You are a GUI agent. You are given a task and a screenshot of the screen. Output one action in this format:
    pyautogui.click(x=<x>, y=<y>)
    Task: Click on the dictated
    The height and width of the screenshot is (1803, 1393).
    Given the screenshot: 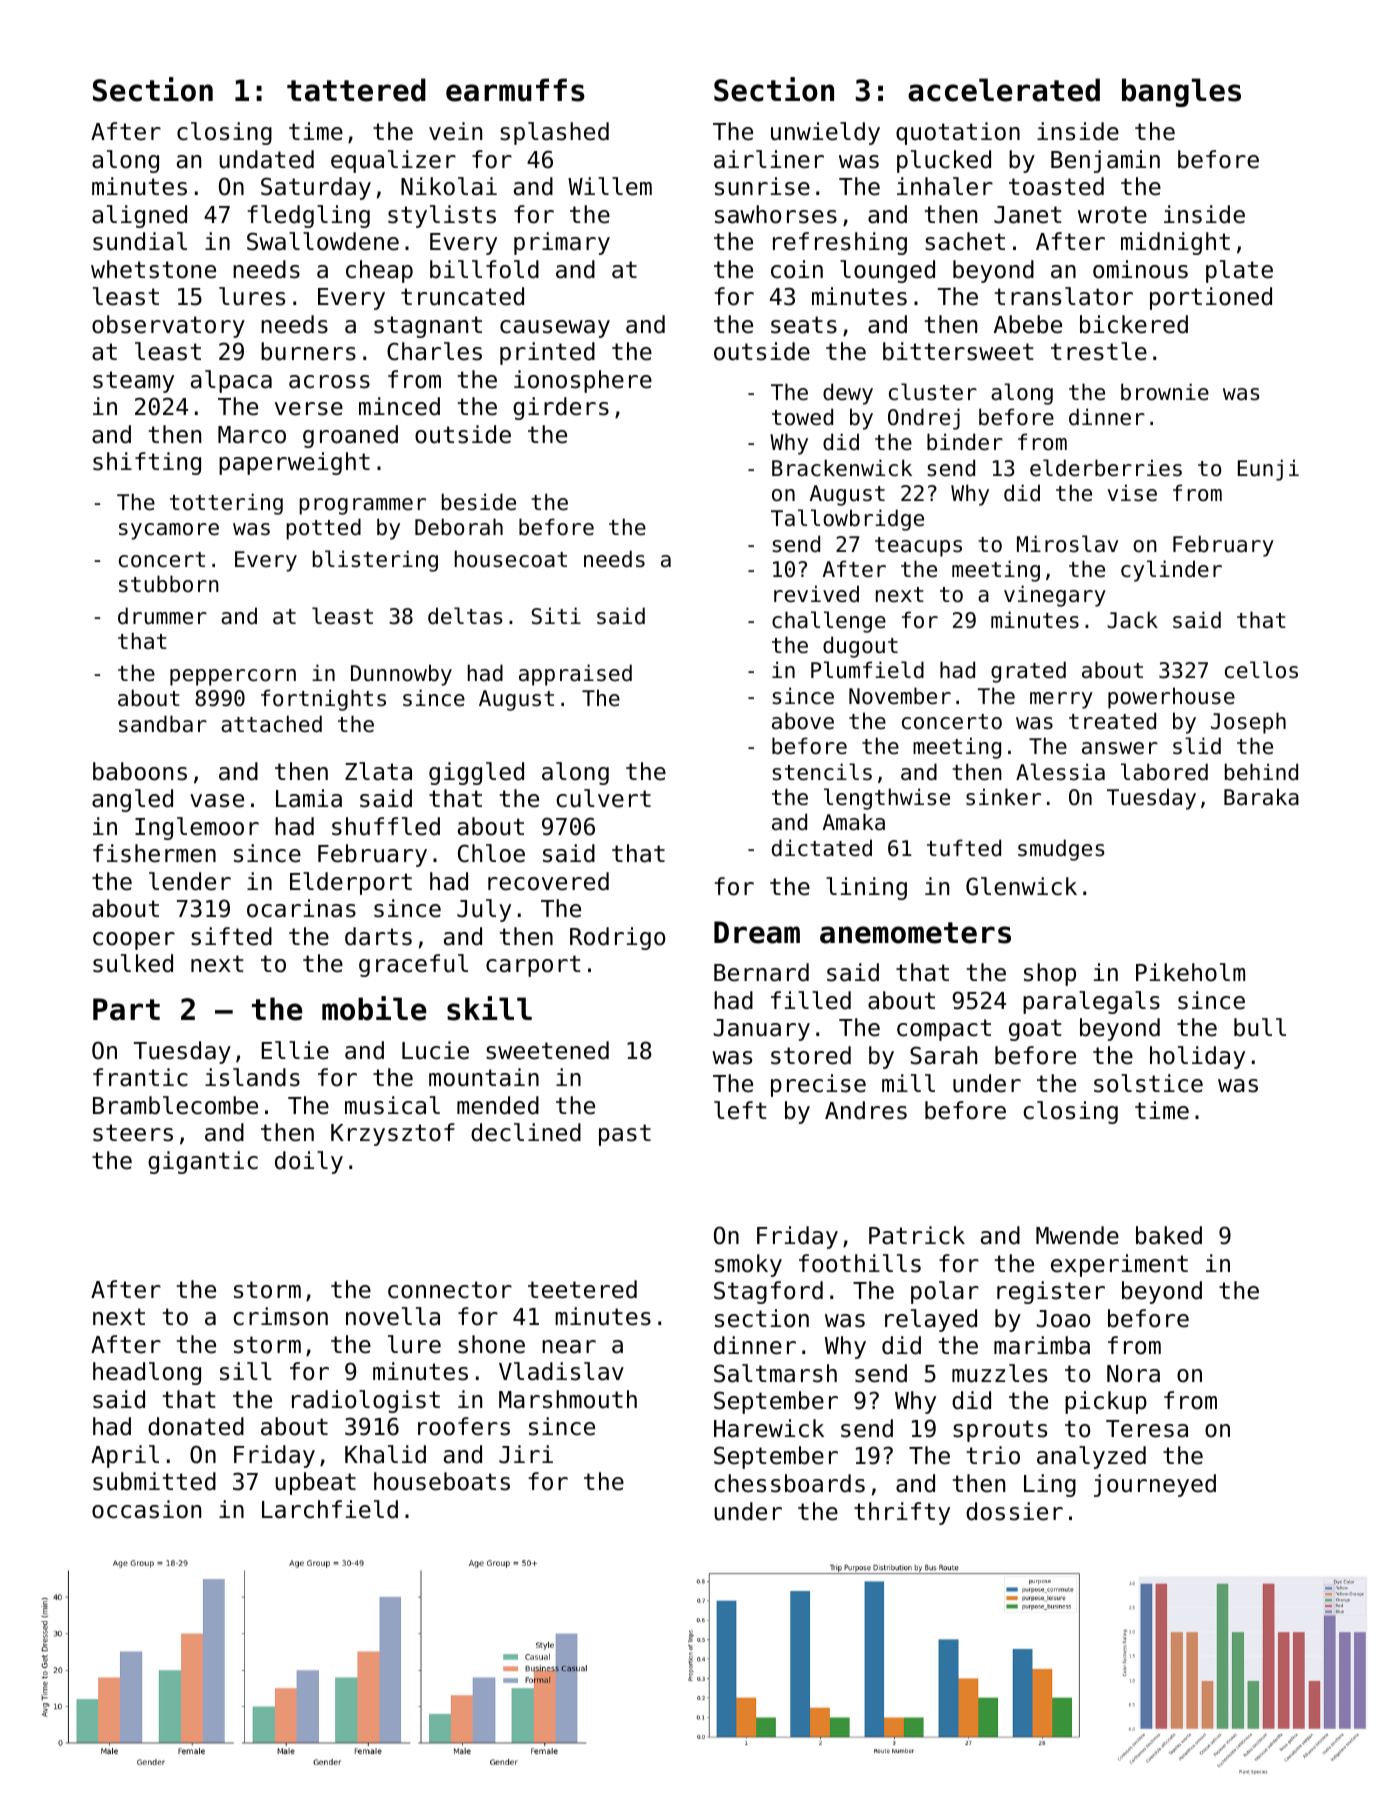 What is the action you would take?
    pyautogui.click(x=822, y=848)
